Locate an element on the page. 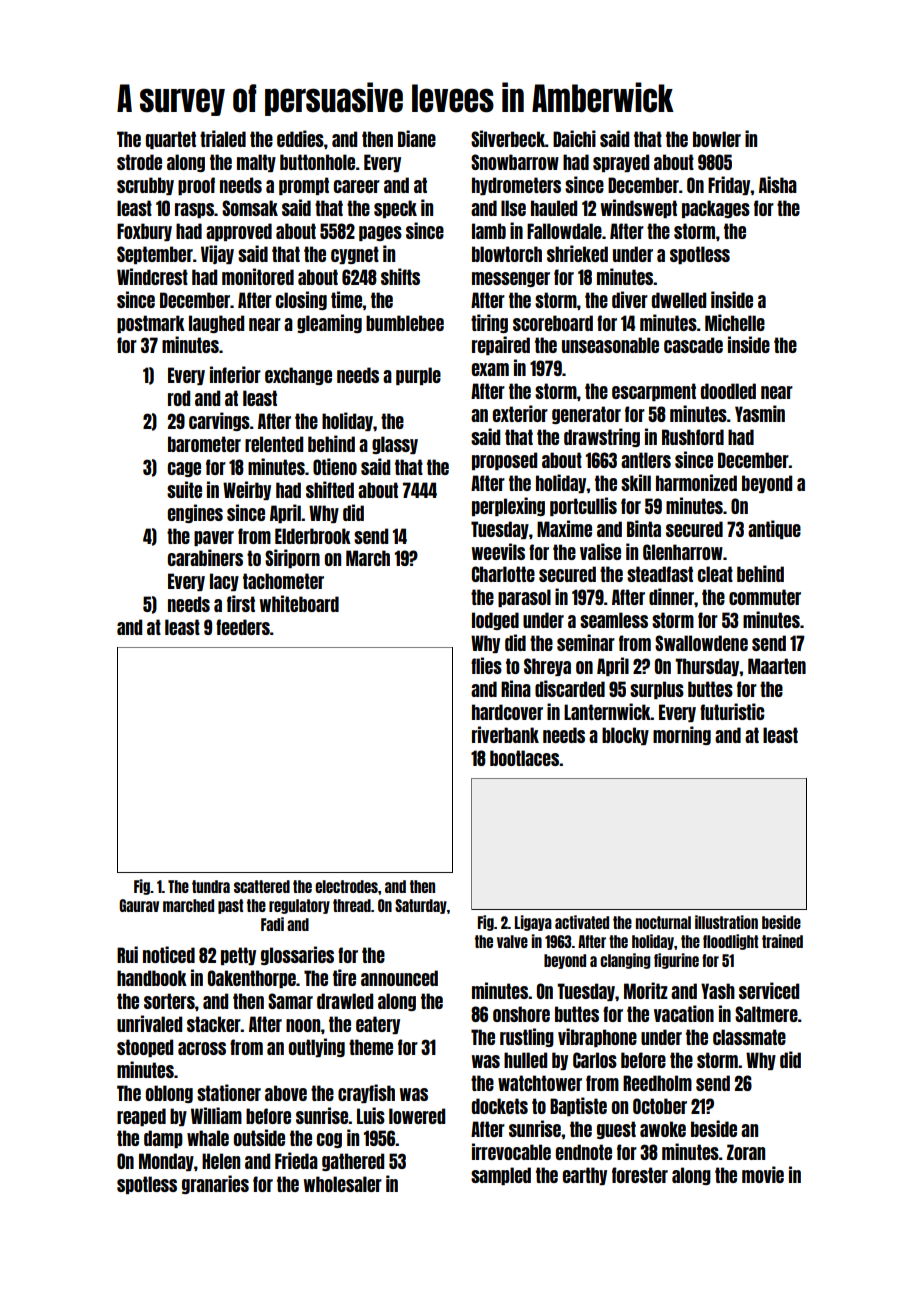 This page has width=924, height=1308. first is located at coordinates (241, 603).
